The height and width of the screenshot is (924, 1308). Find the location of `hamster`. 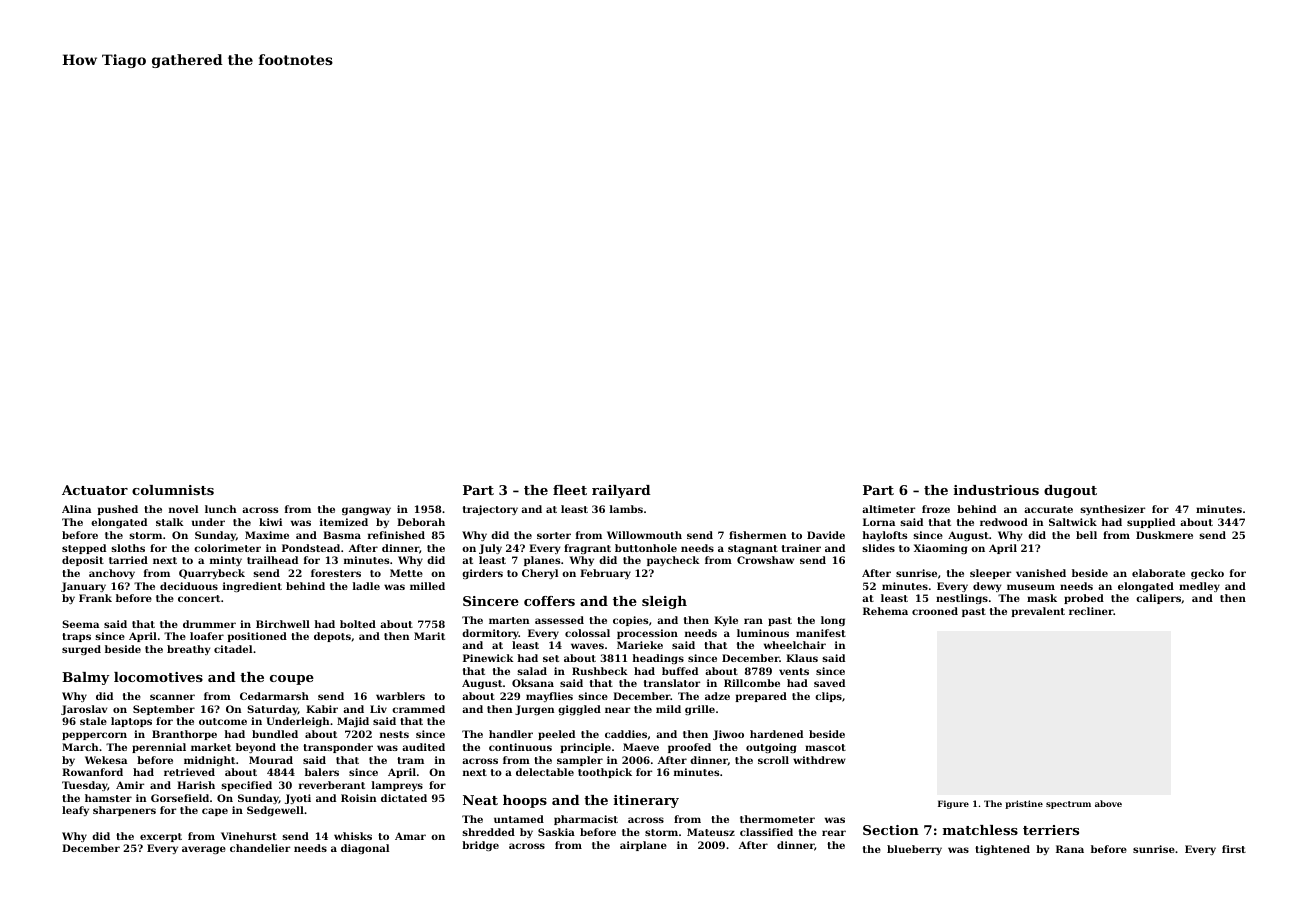

hamster is located at coordinates (108, 798).
